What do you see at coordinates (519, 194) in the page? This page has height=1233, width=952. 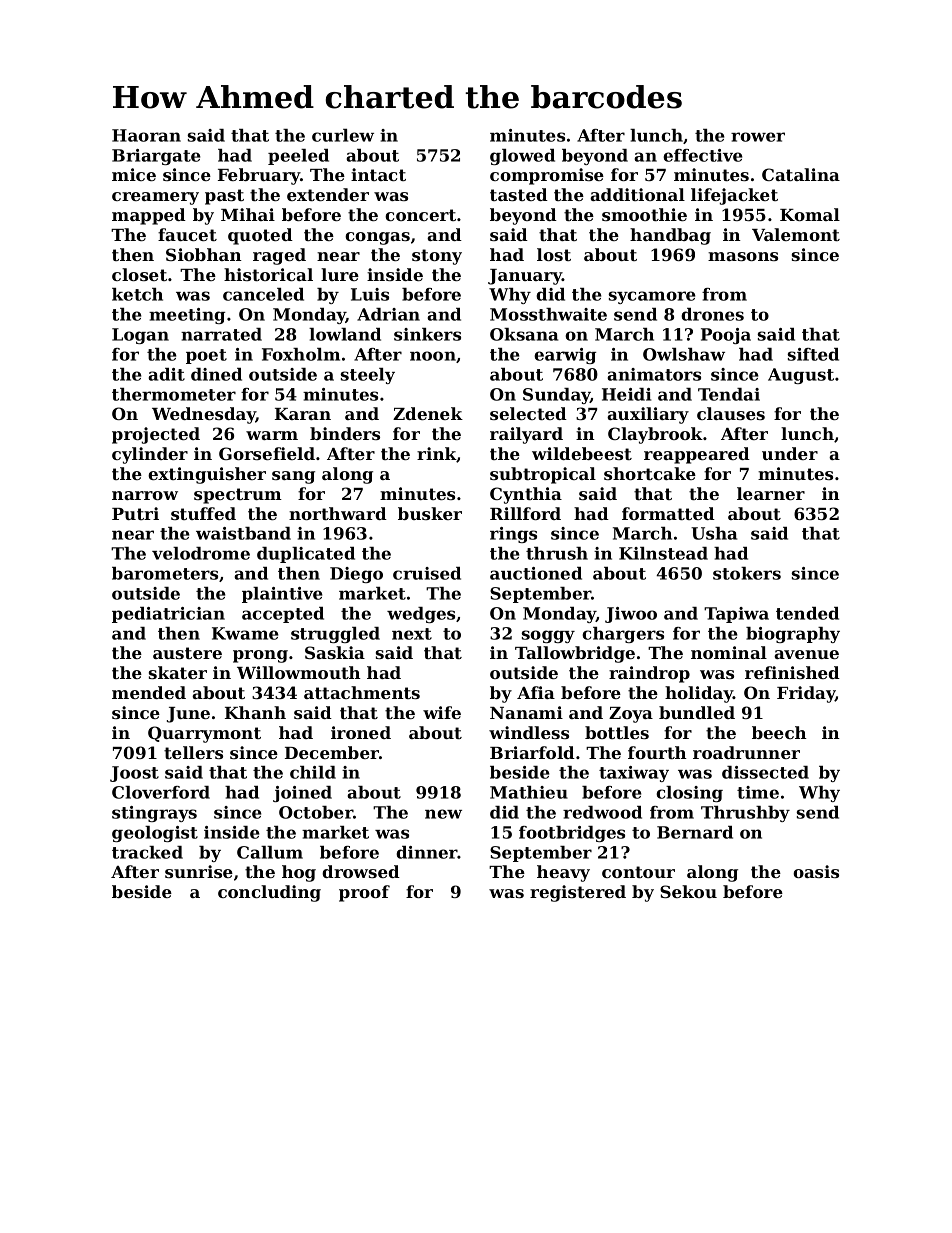 I see `tasted` at bounding box center [519, 194].
